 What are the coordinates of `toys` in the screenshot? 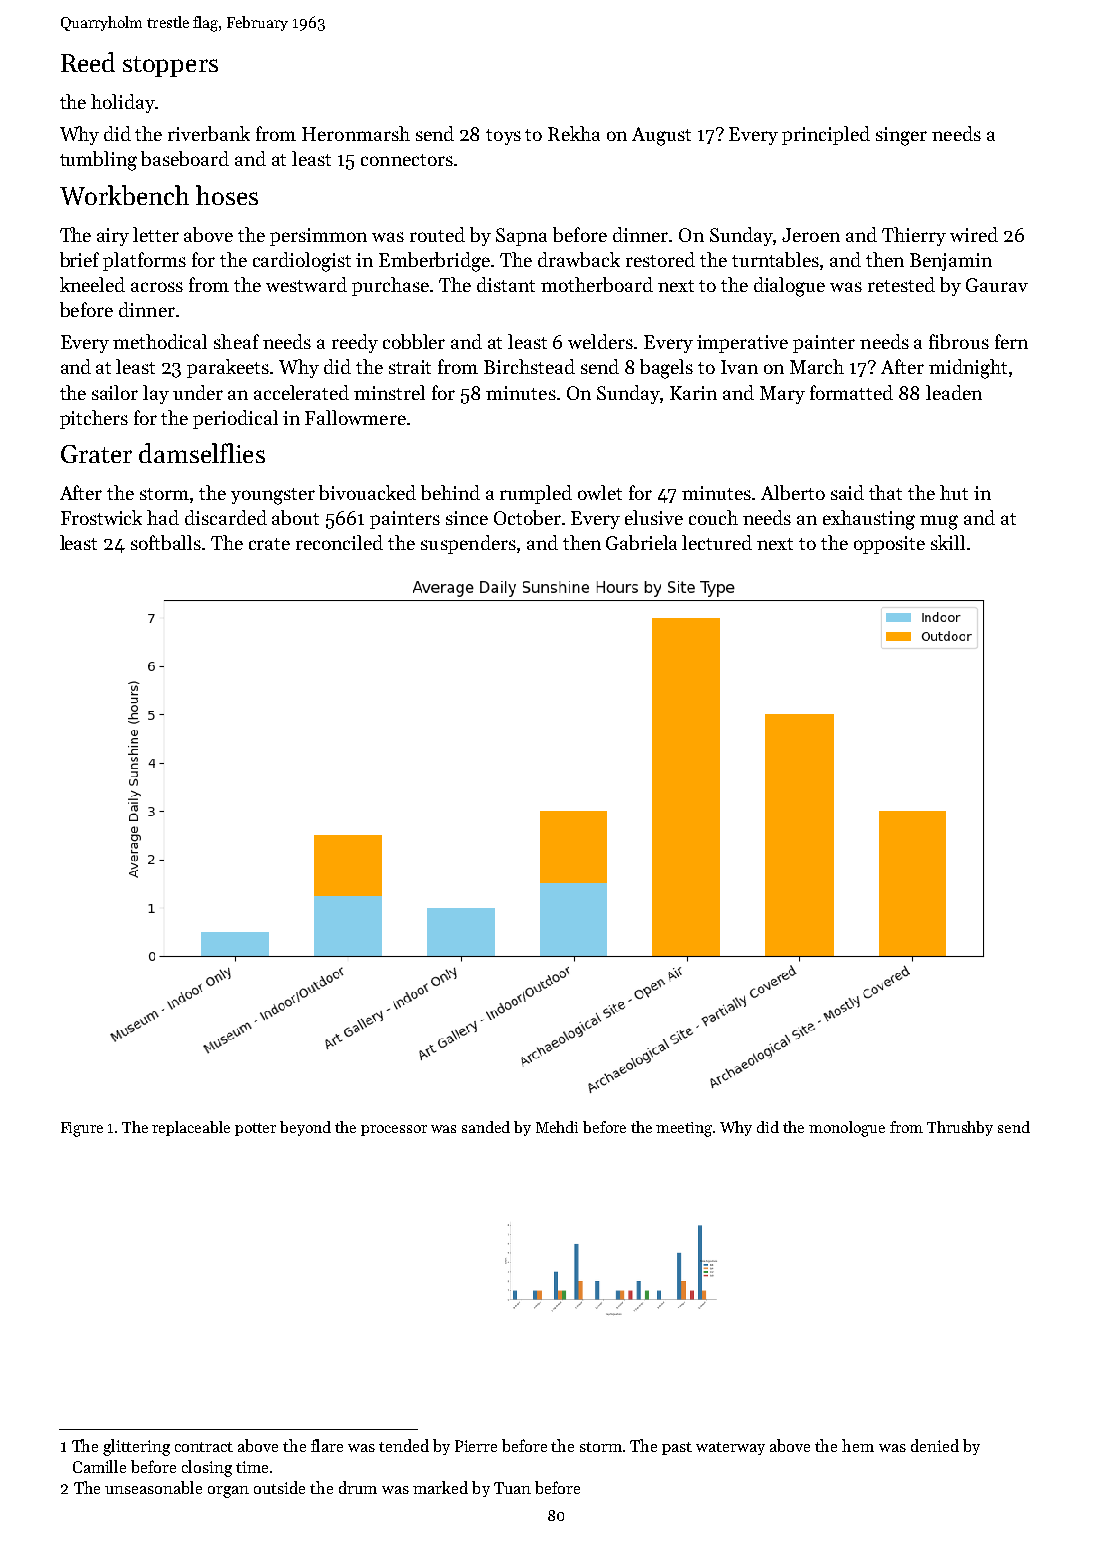 It's located at (503, 137).
